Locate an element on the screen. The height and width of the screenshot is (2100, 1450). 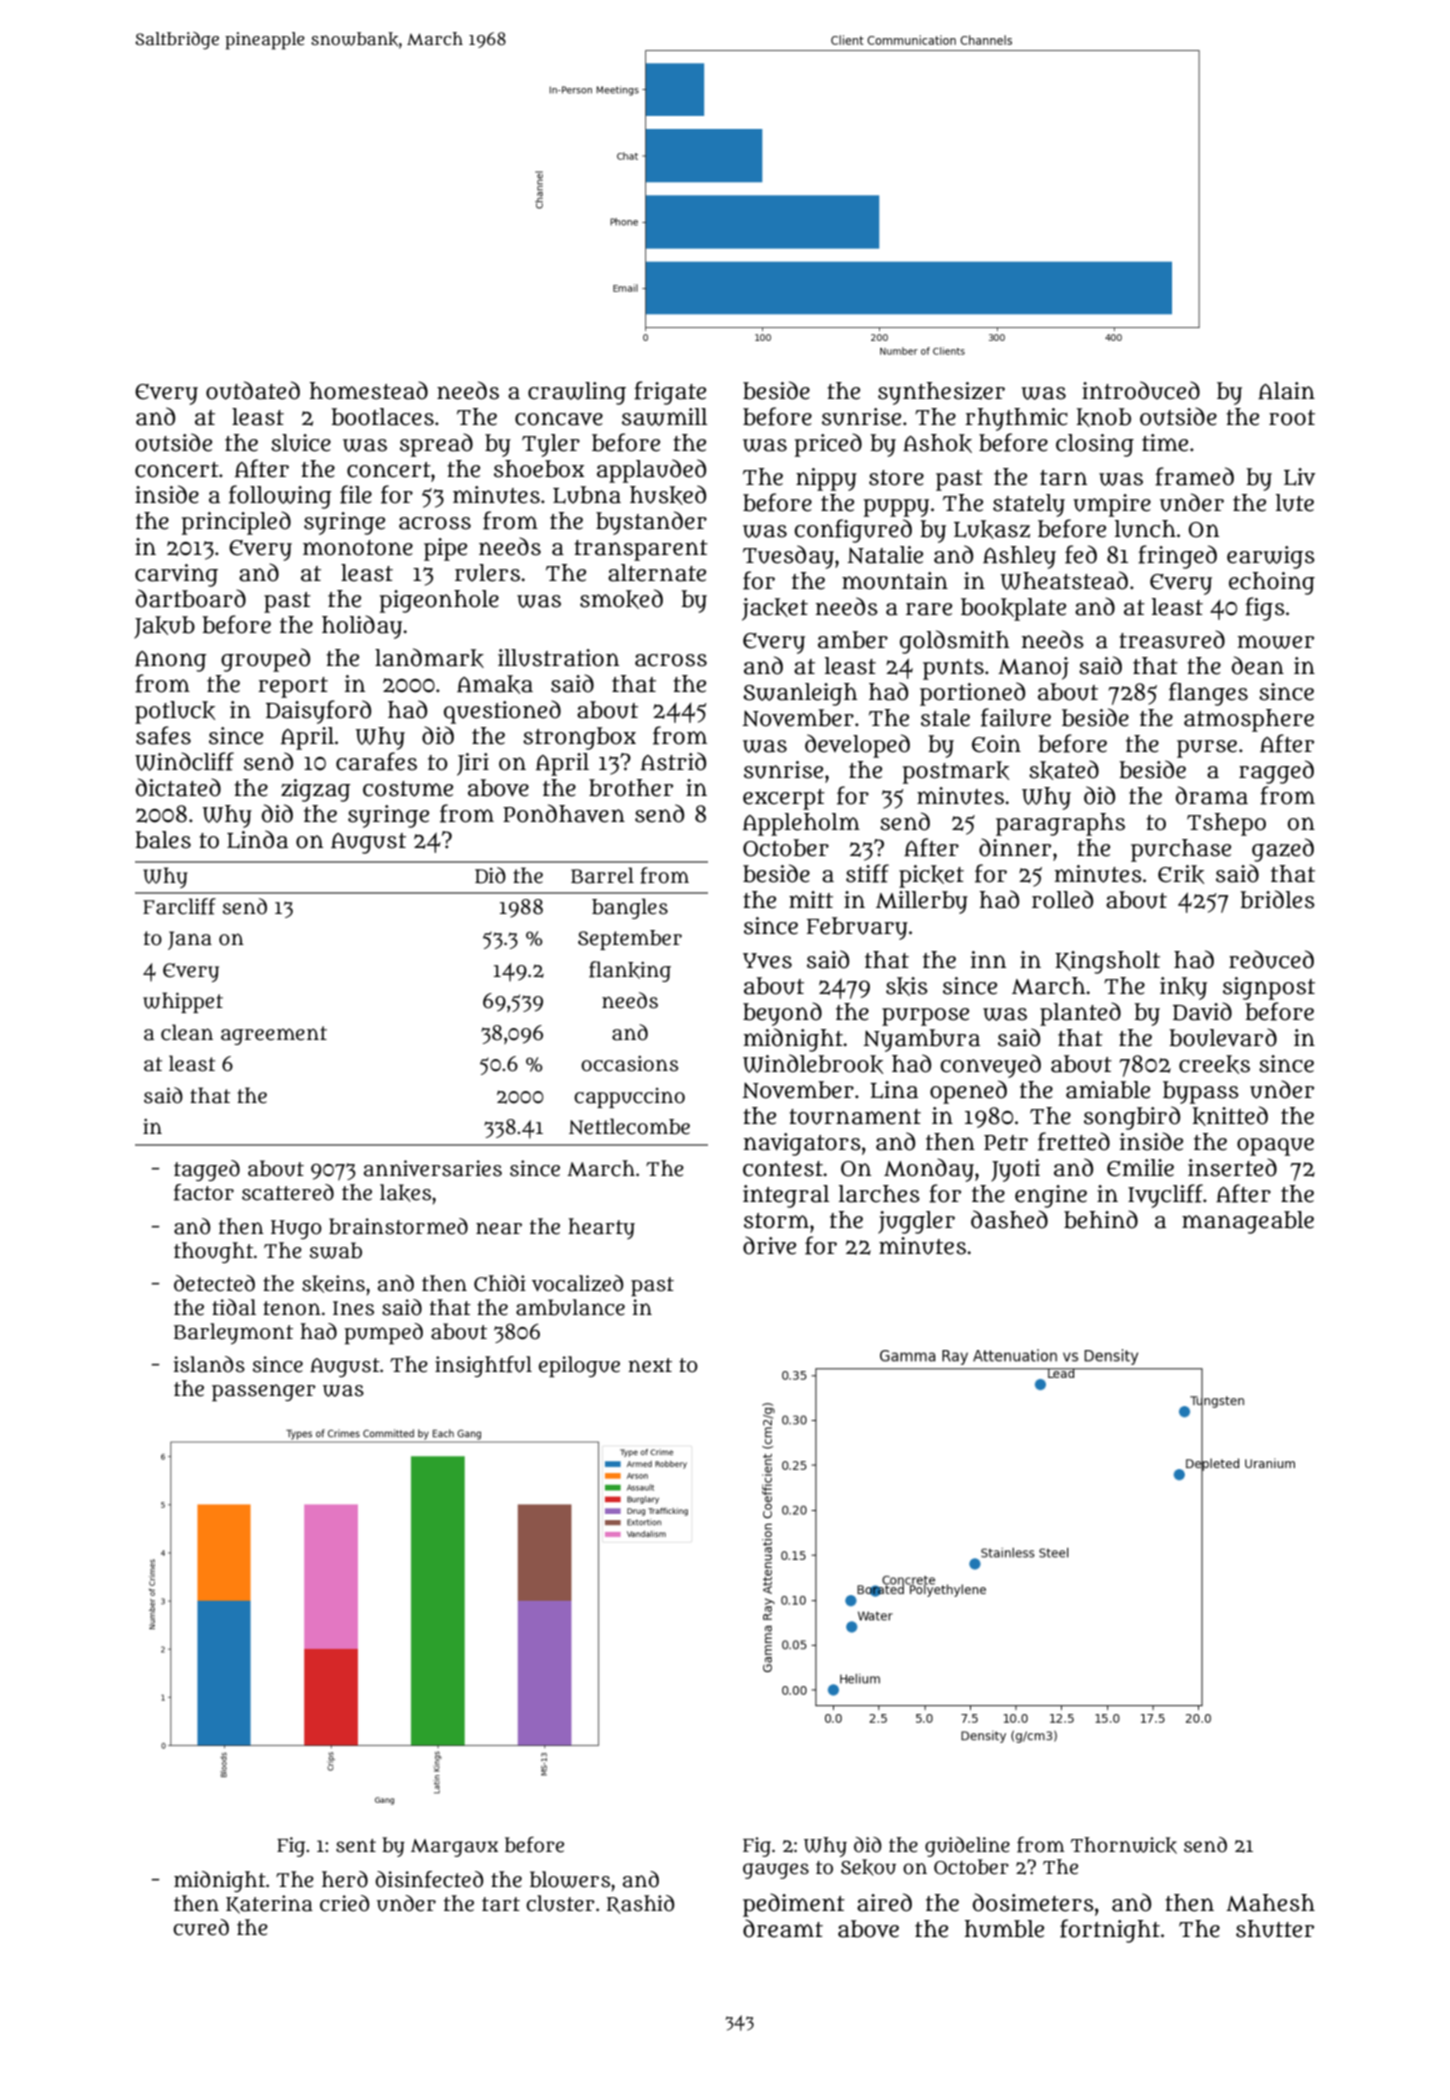
Alain is located at coordinates (1286, 391).
